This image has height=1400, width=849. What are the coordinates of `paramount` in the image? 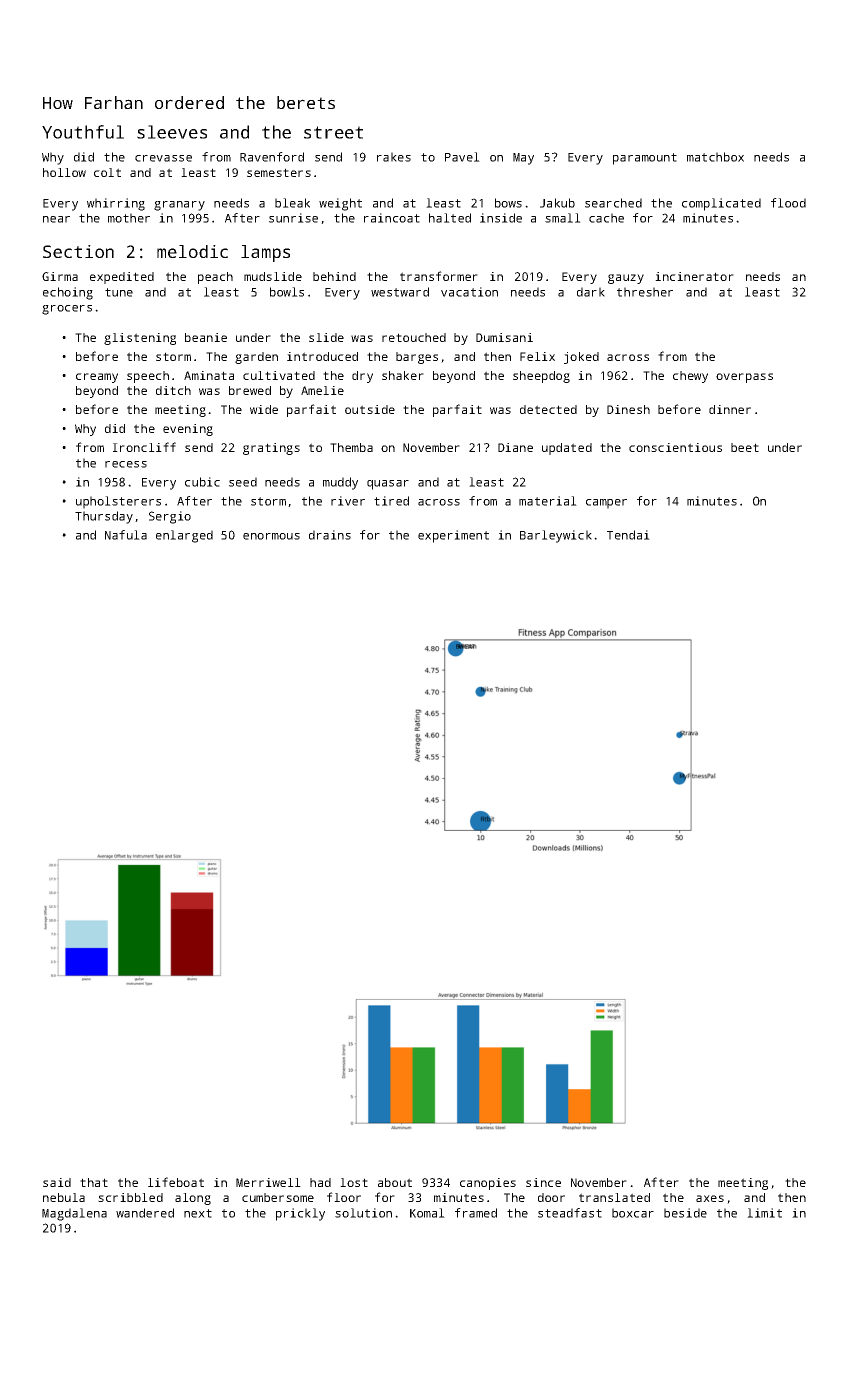 It's located at (645, 159).
